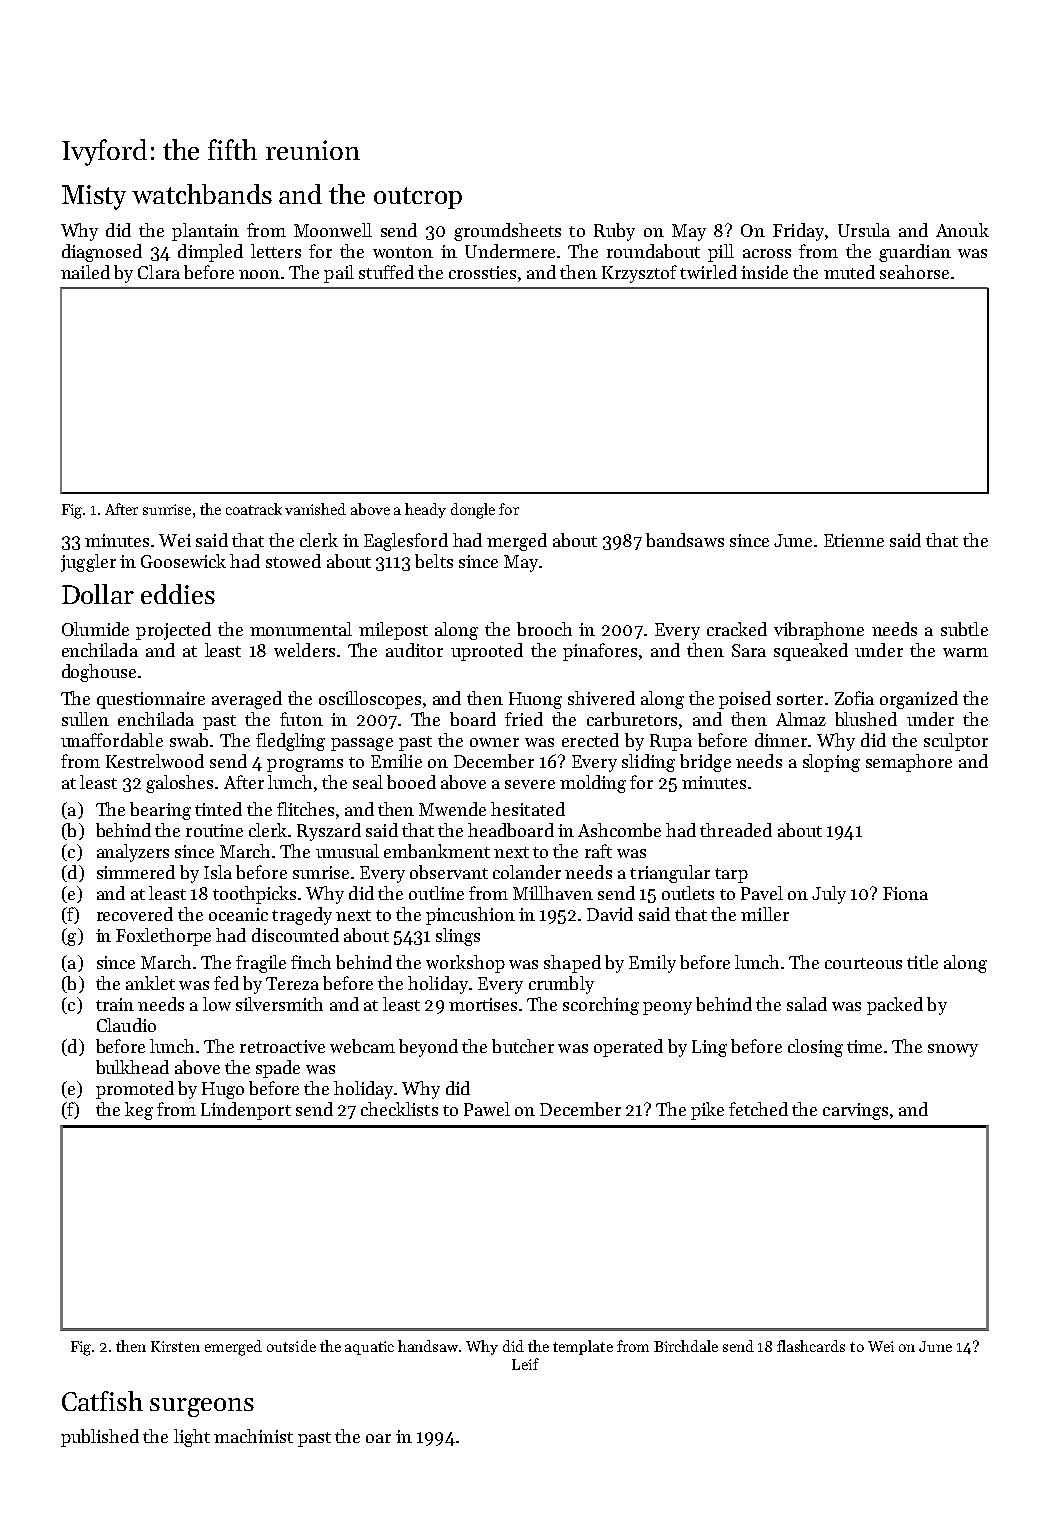  Describe the element at coordinates (100, 1438) in the image. I see `published` at that location.
